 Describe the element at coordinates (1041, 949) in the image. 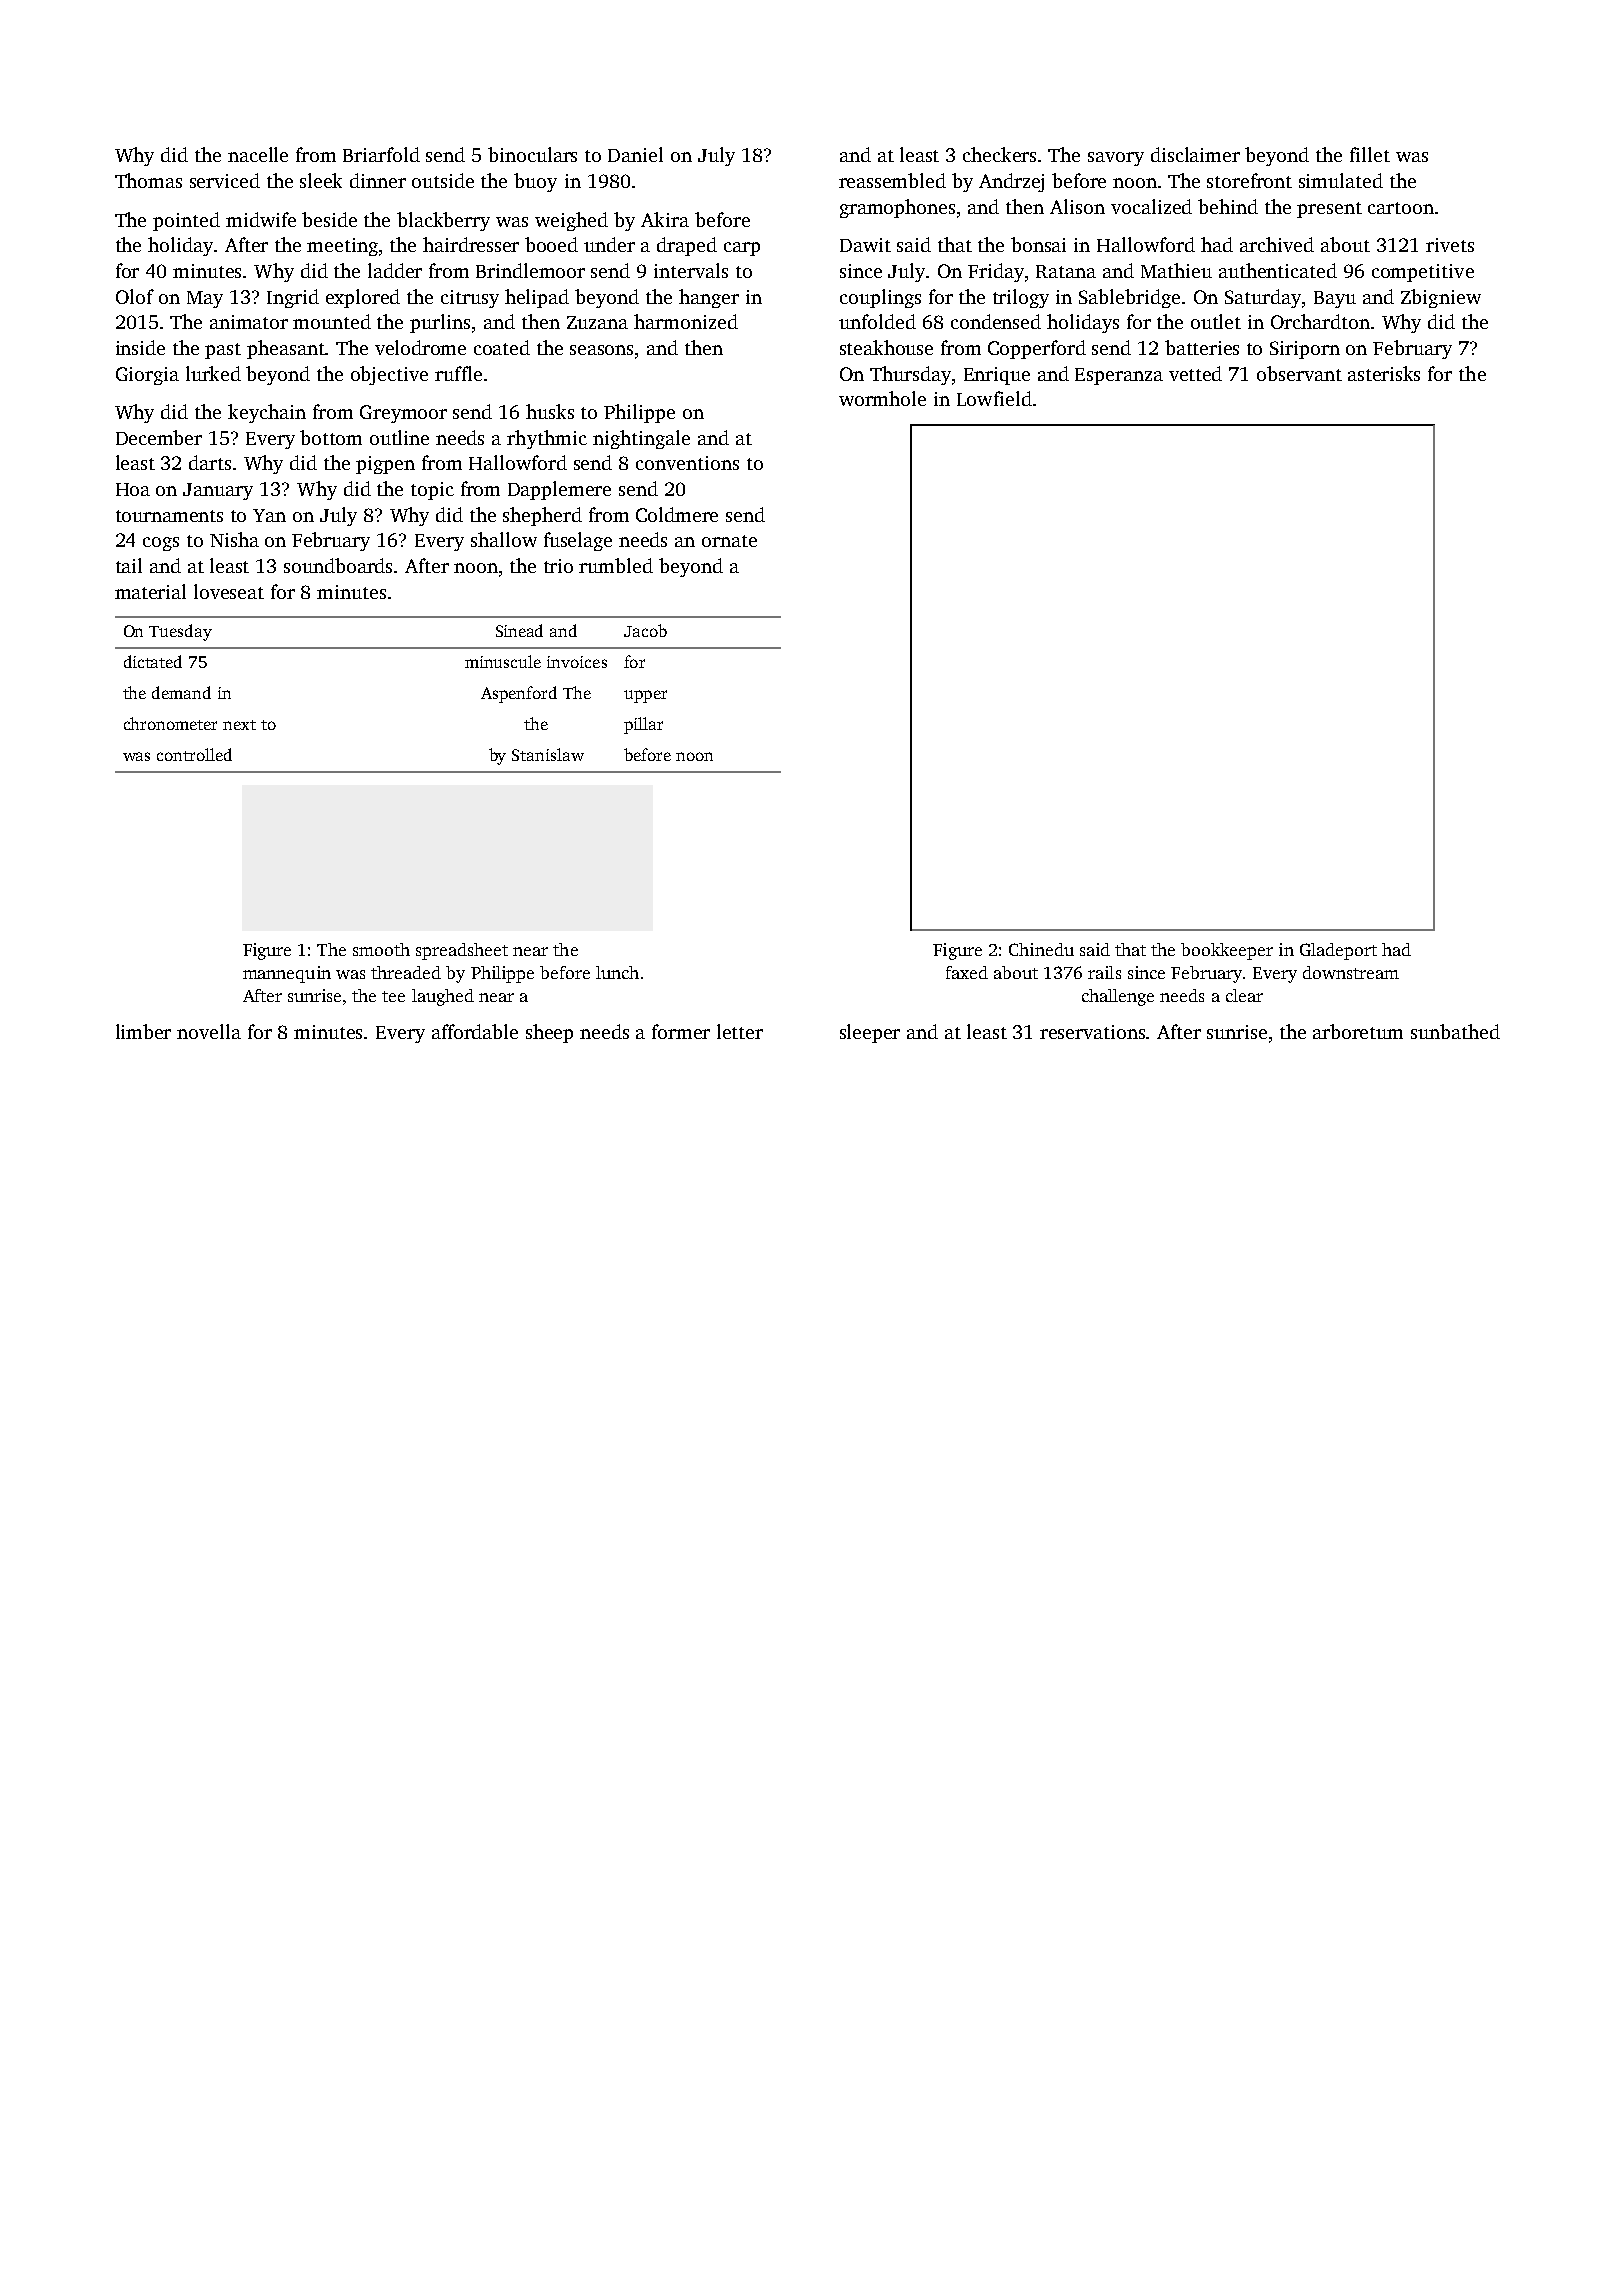

I see `Chinedu` at that location.
